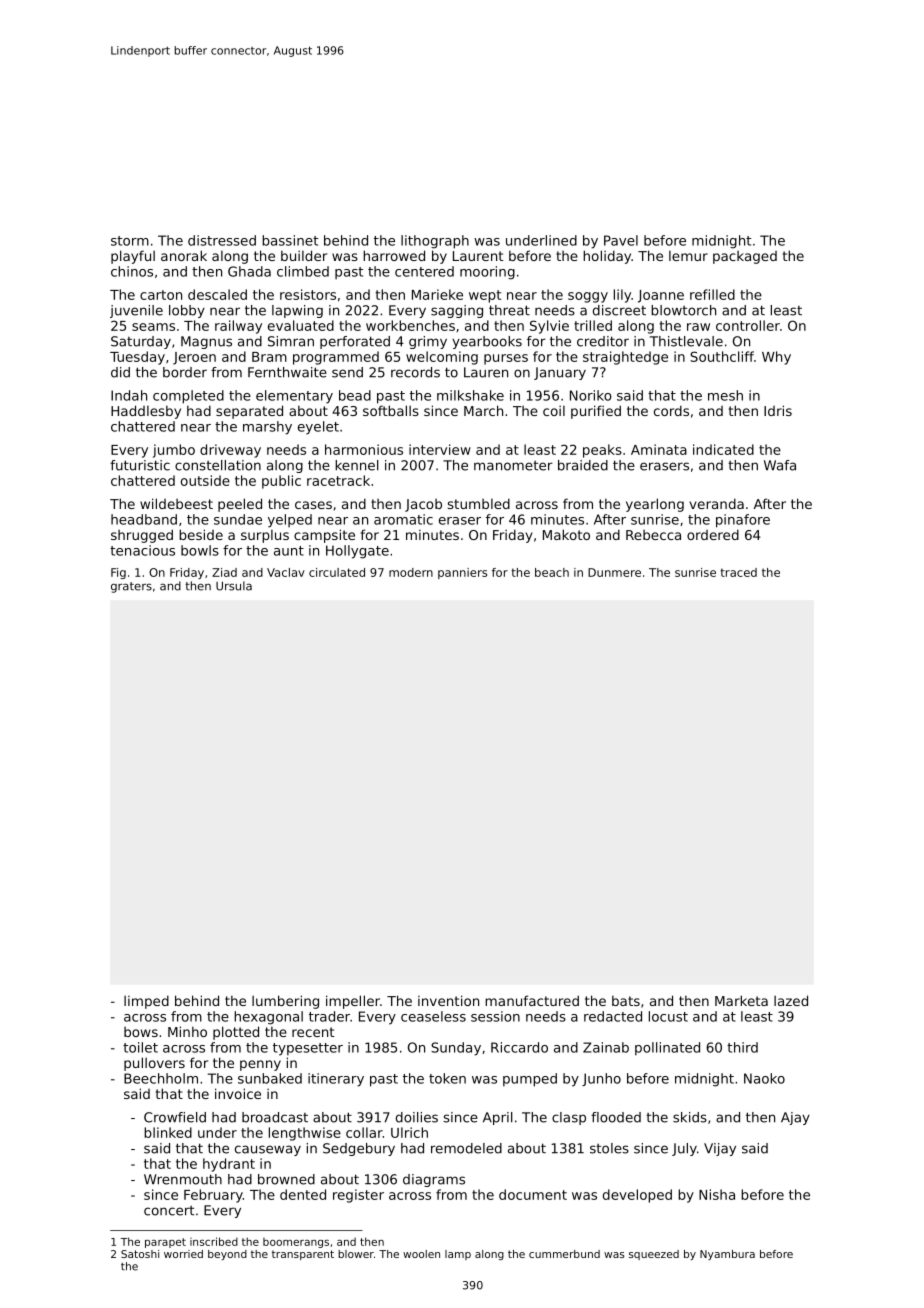 This screenshot has height=1308, width=924. Describe the element at coordinates (234, 586) in the screenshot. I see `Ursula` at that location.
